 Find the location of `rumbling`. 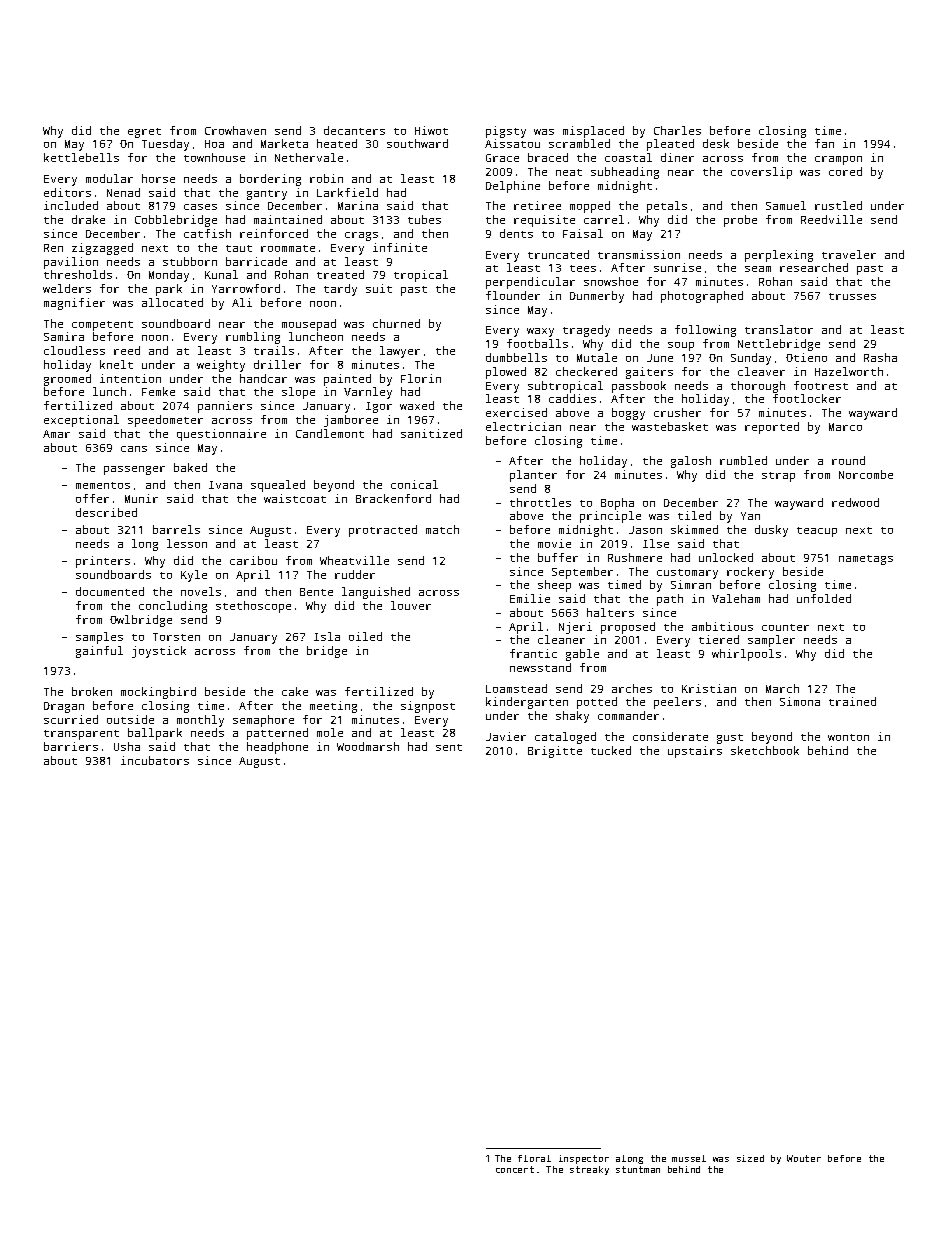

rumbling is located at coordinates (253, 338).
